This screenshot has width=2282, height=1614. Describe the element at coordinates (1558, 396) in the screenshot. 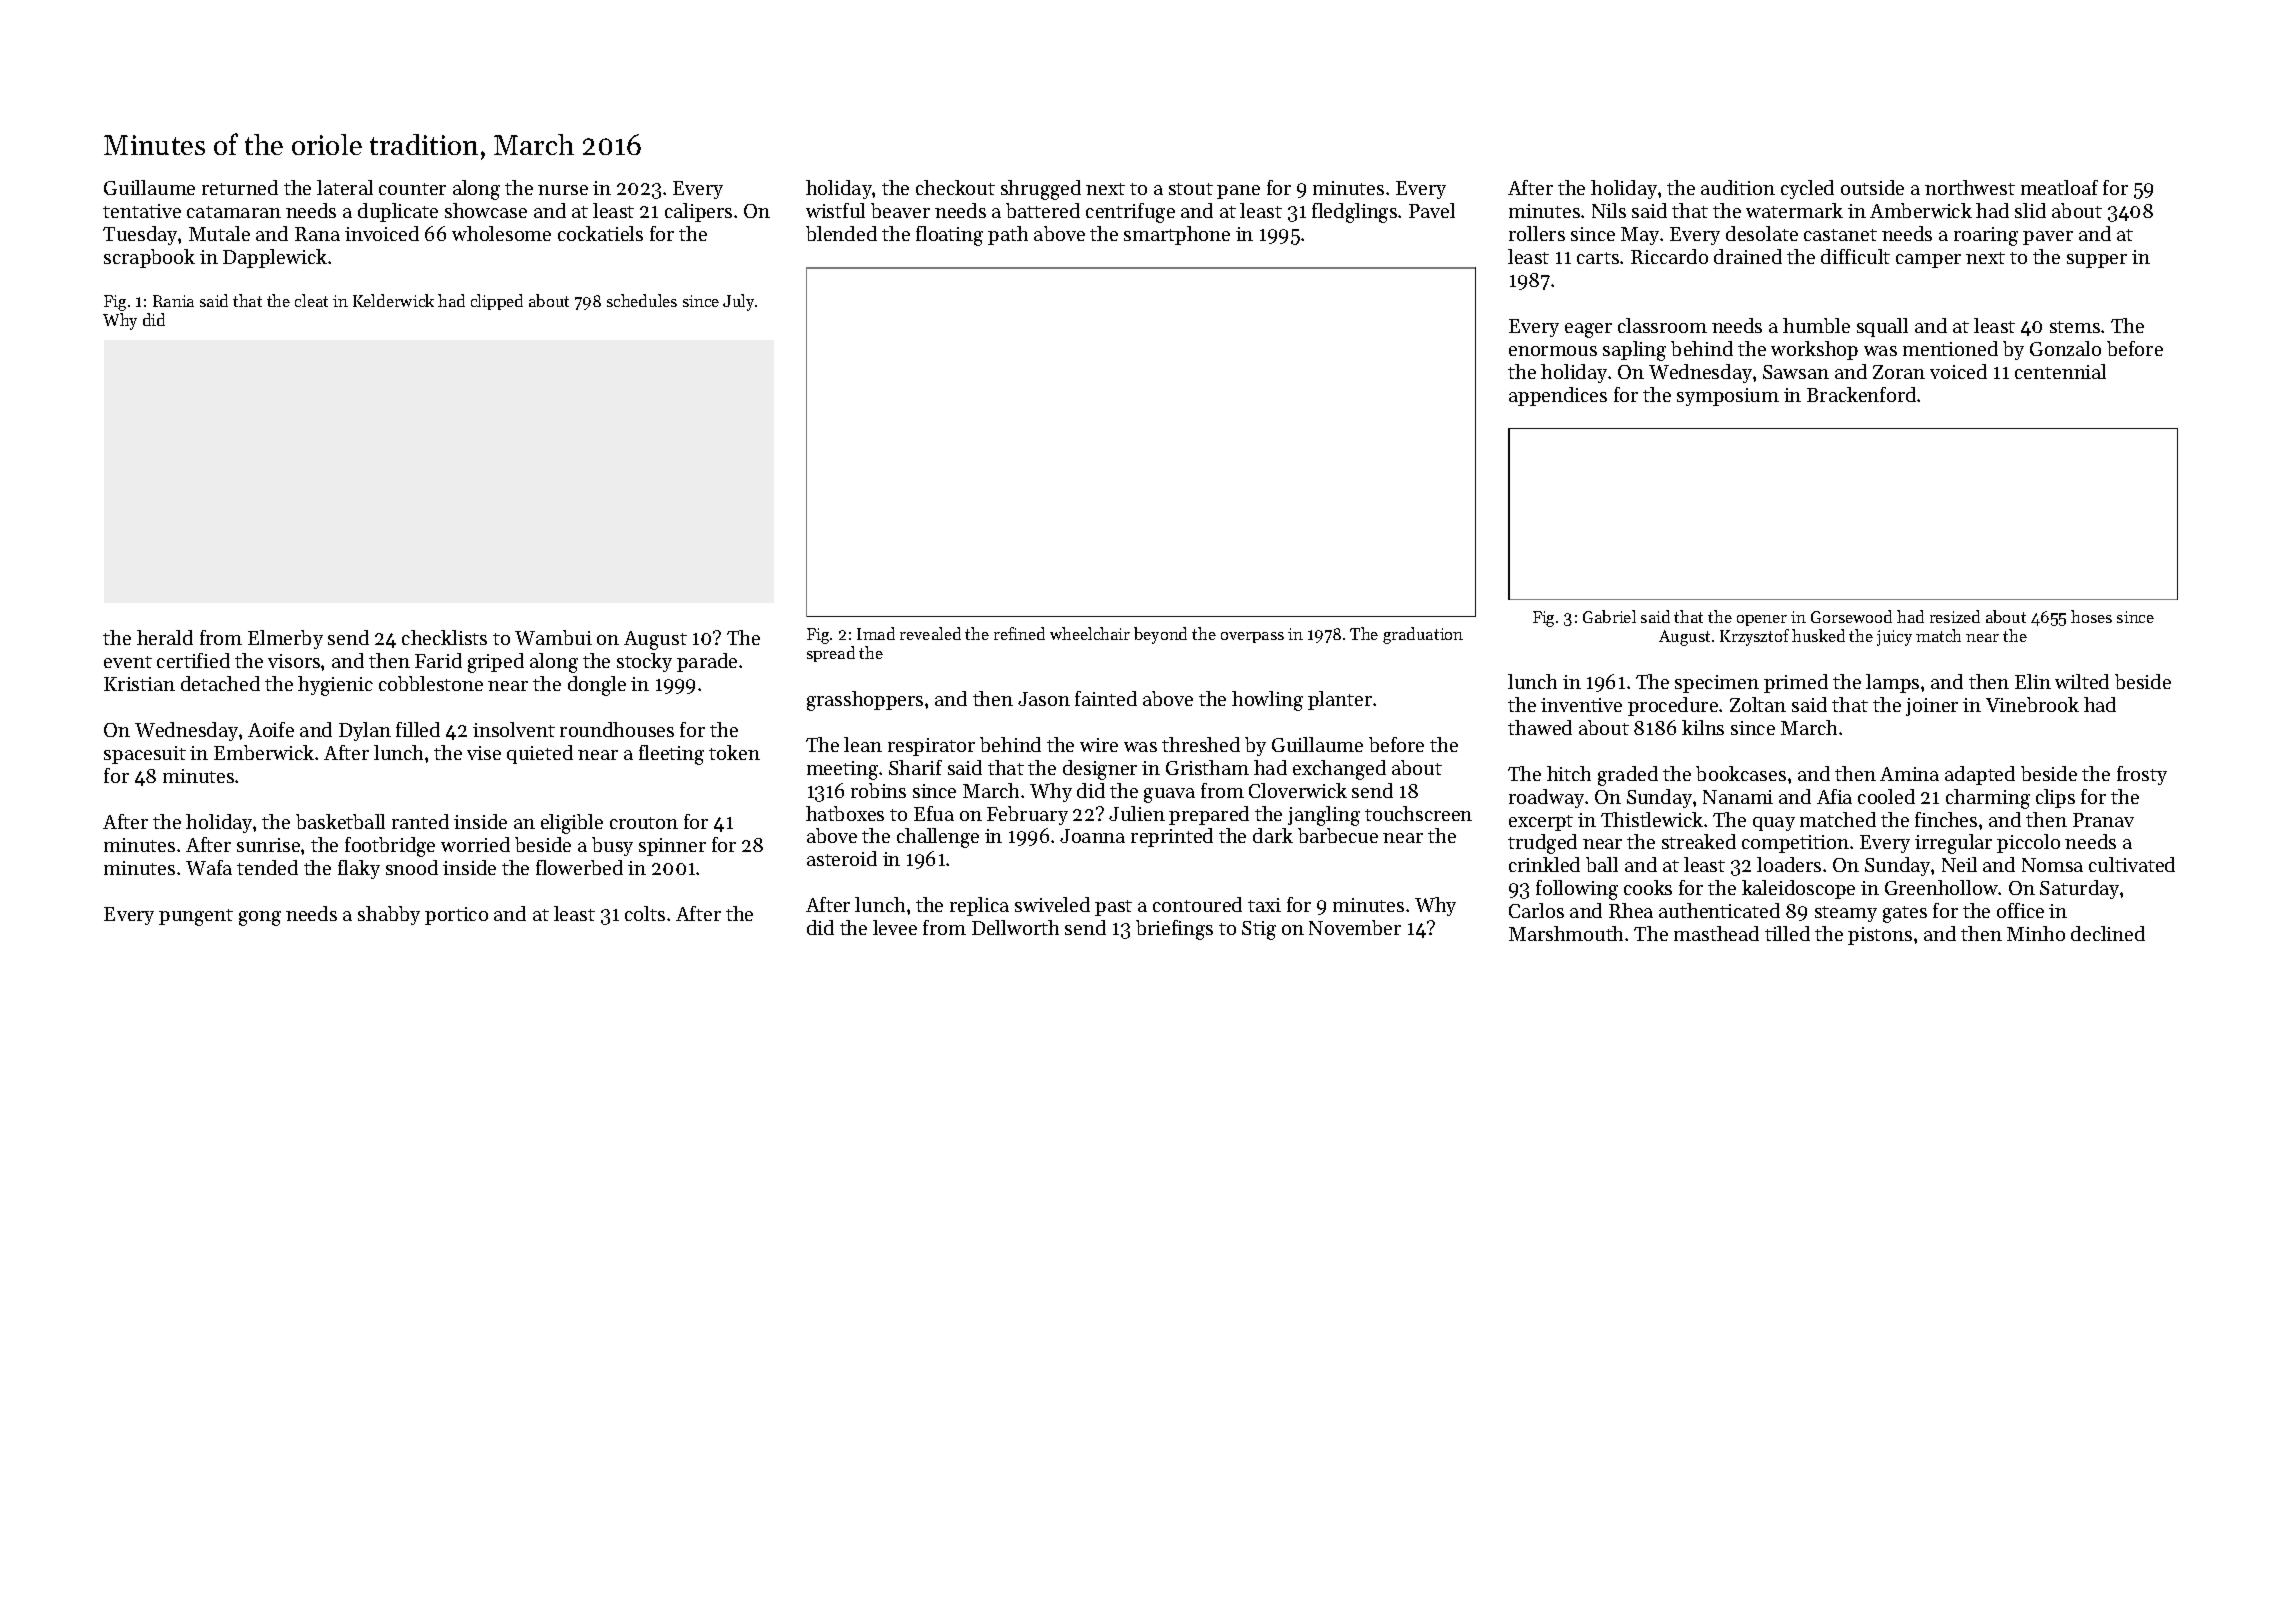

I see `appendices` at that location.
